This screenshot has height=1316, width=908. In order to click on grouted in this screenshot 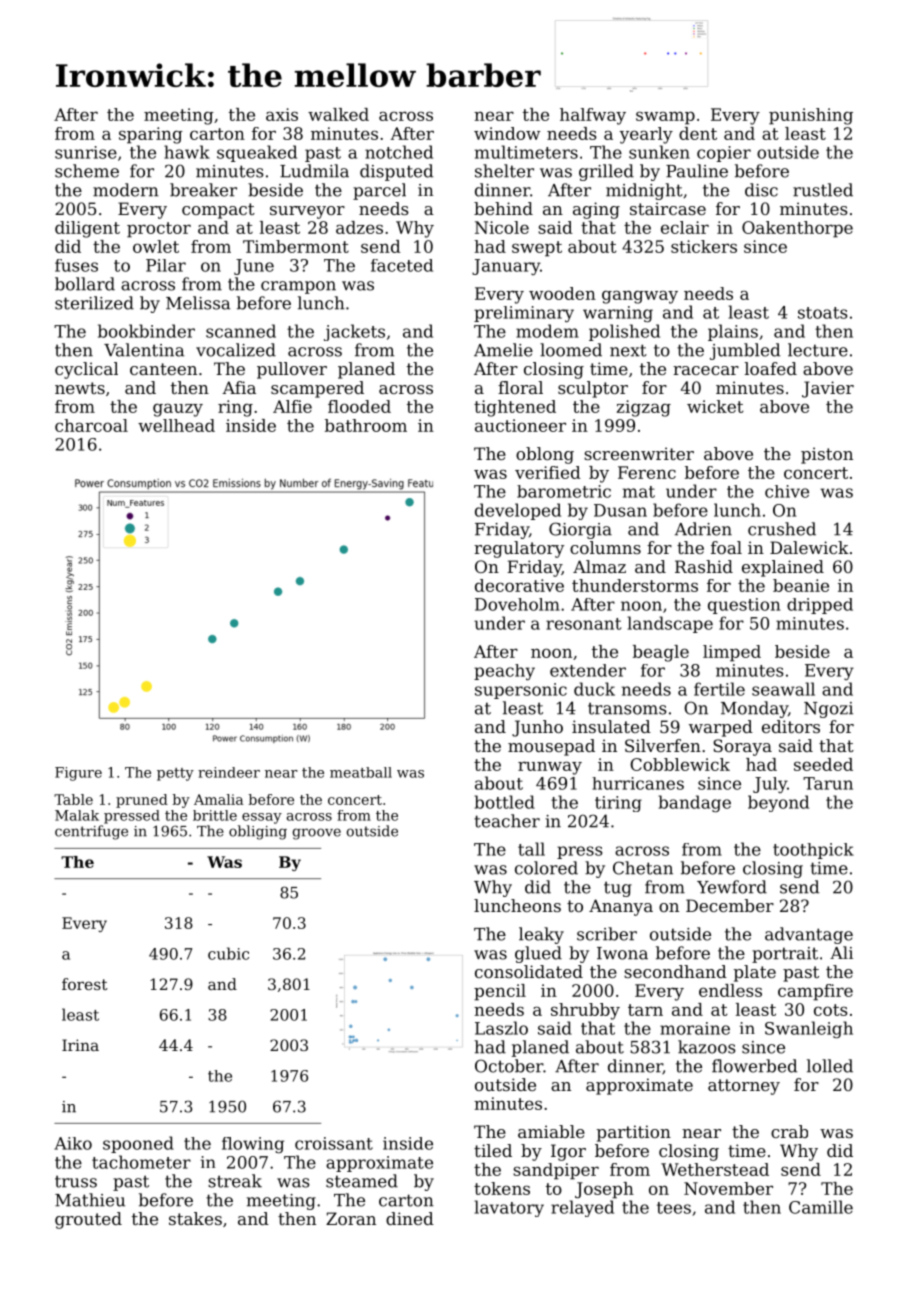, I will do `click(88, 1220)`.
